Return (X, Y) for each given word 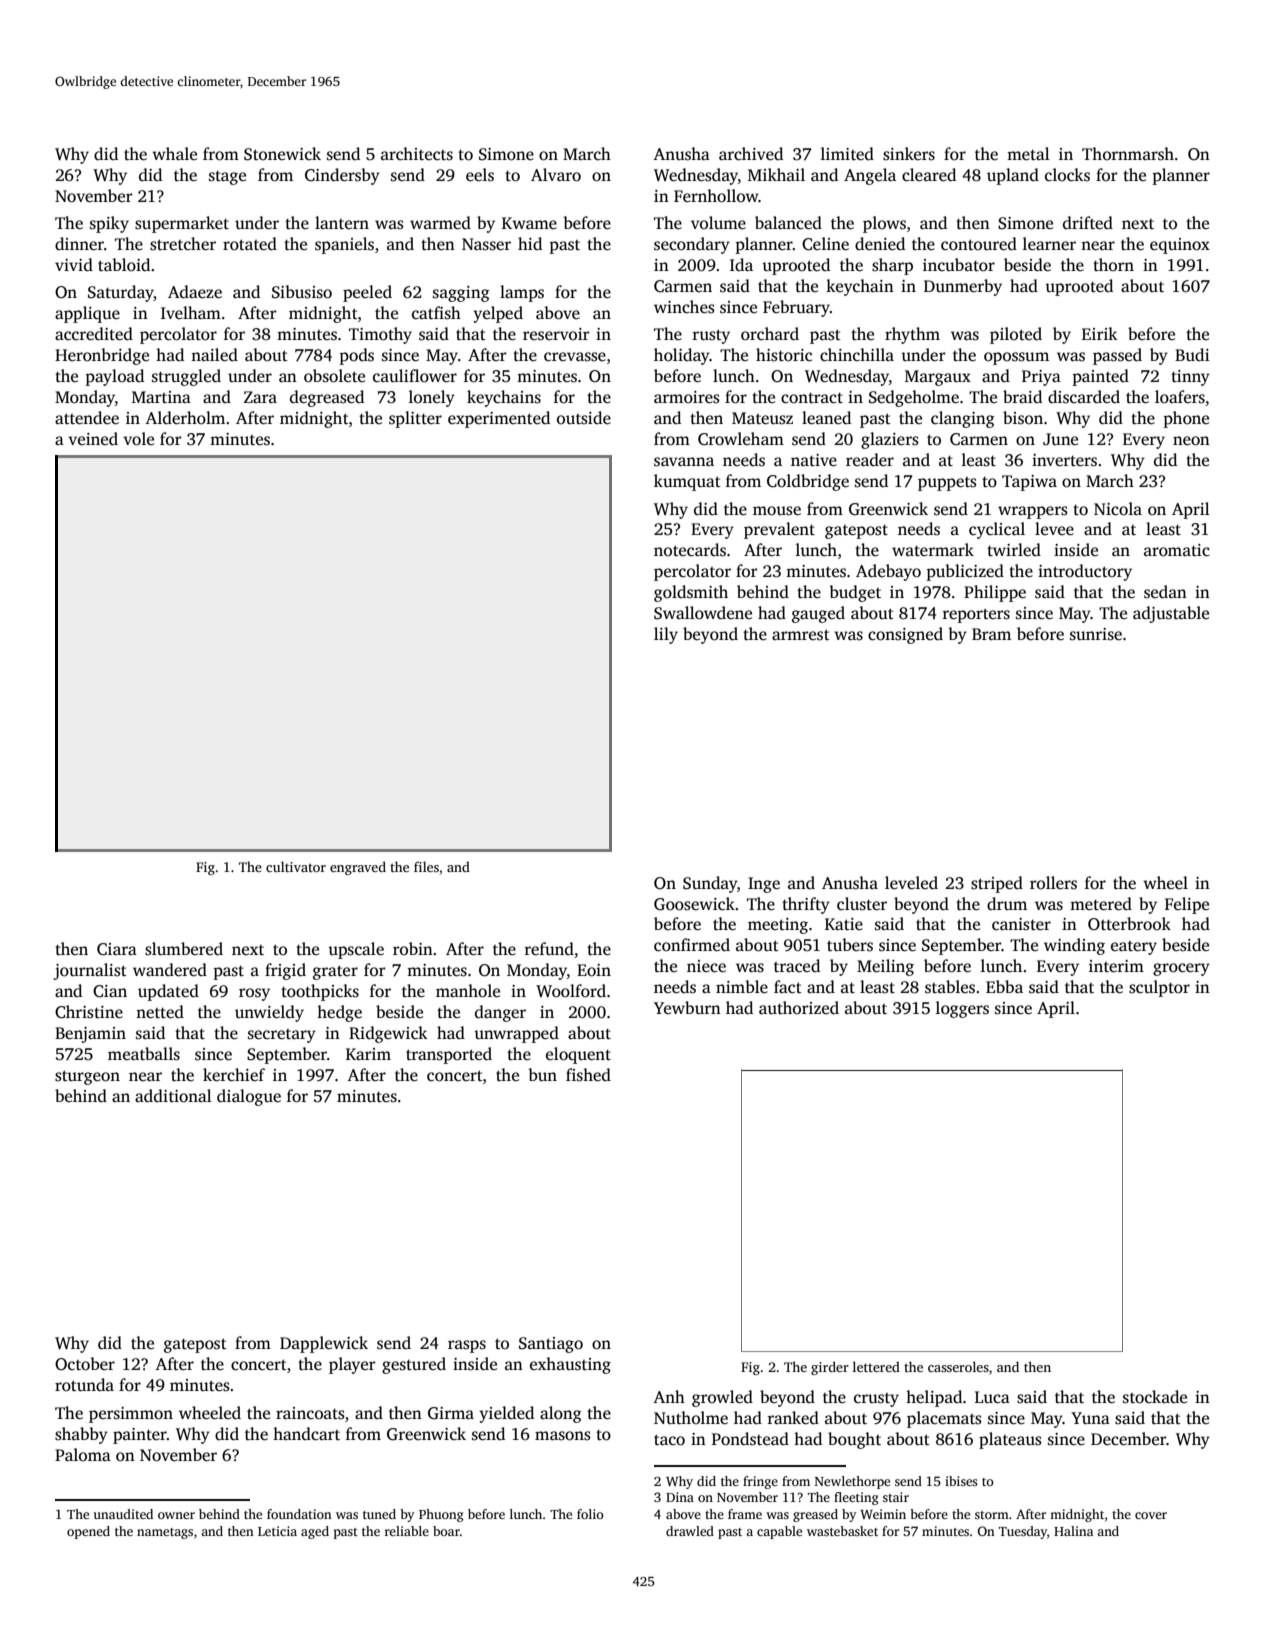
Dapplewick (324, 1344)
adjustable (1171, 614)
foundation (299, 1514)
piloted (1016, 335)
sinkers (909, 154)
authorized (799, 1008)
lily (666, 635)
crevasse (575, 357)
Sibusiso (302, 292)
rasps (467, 1346)
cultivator (296, 866)
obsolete (334, 376)
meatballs (144, 1054)
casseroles (958, 1366)
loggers (962, 1009)
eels (480, 175)
